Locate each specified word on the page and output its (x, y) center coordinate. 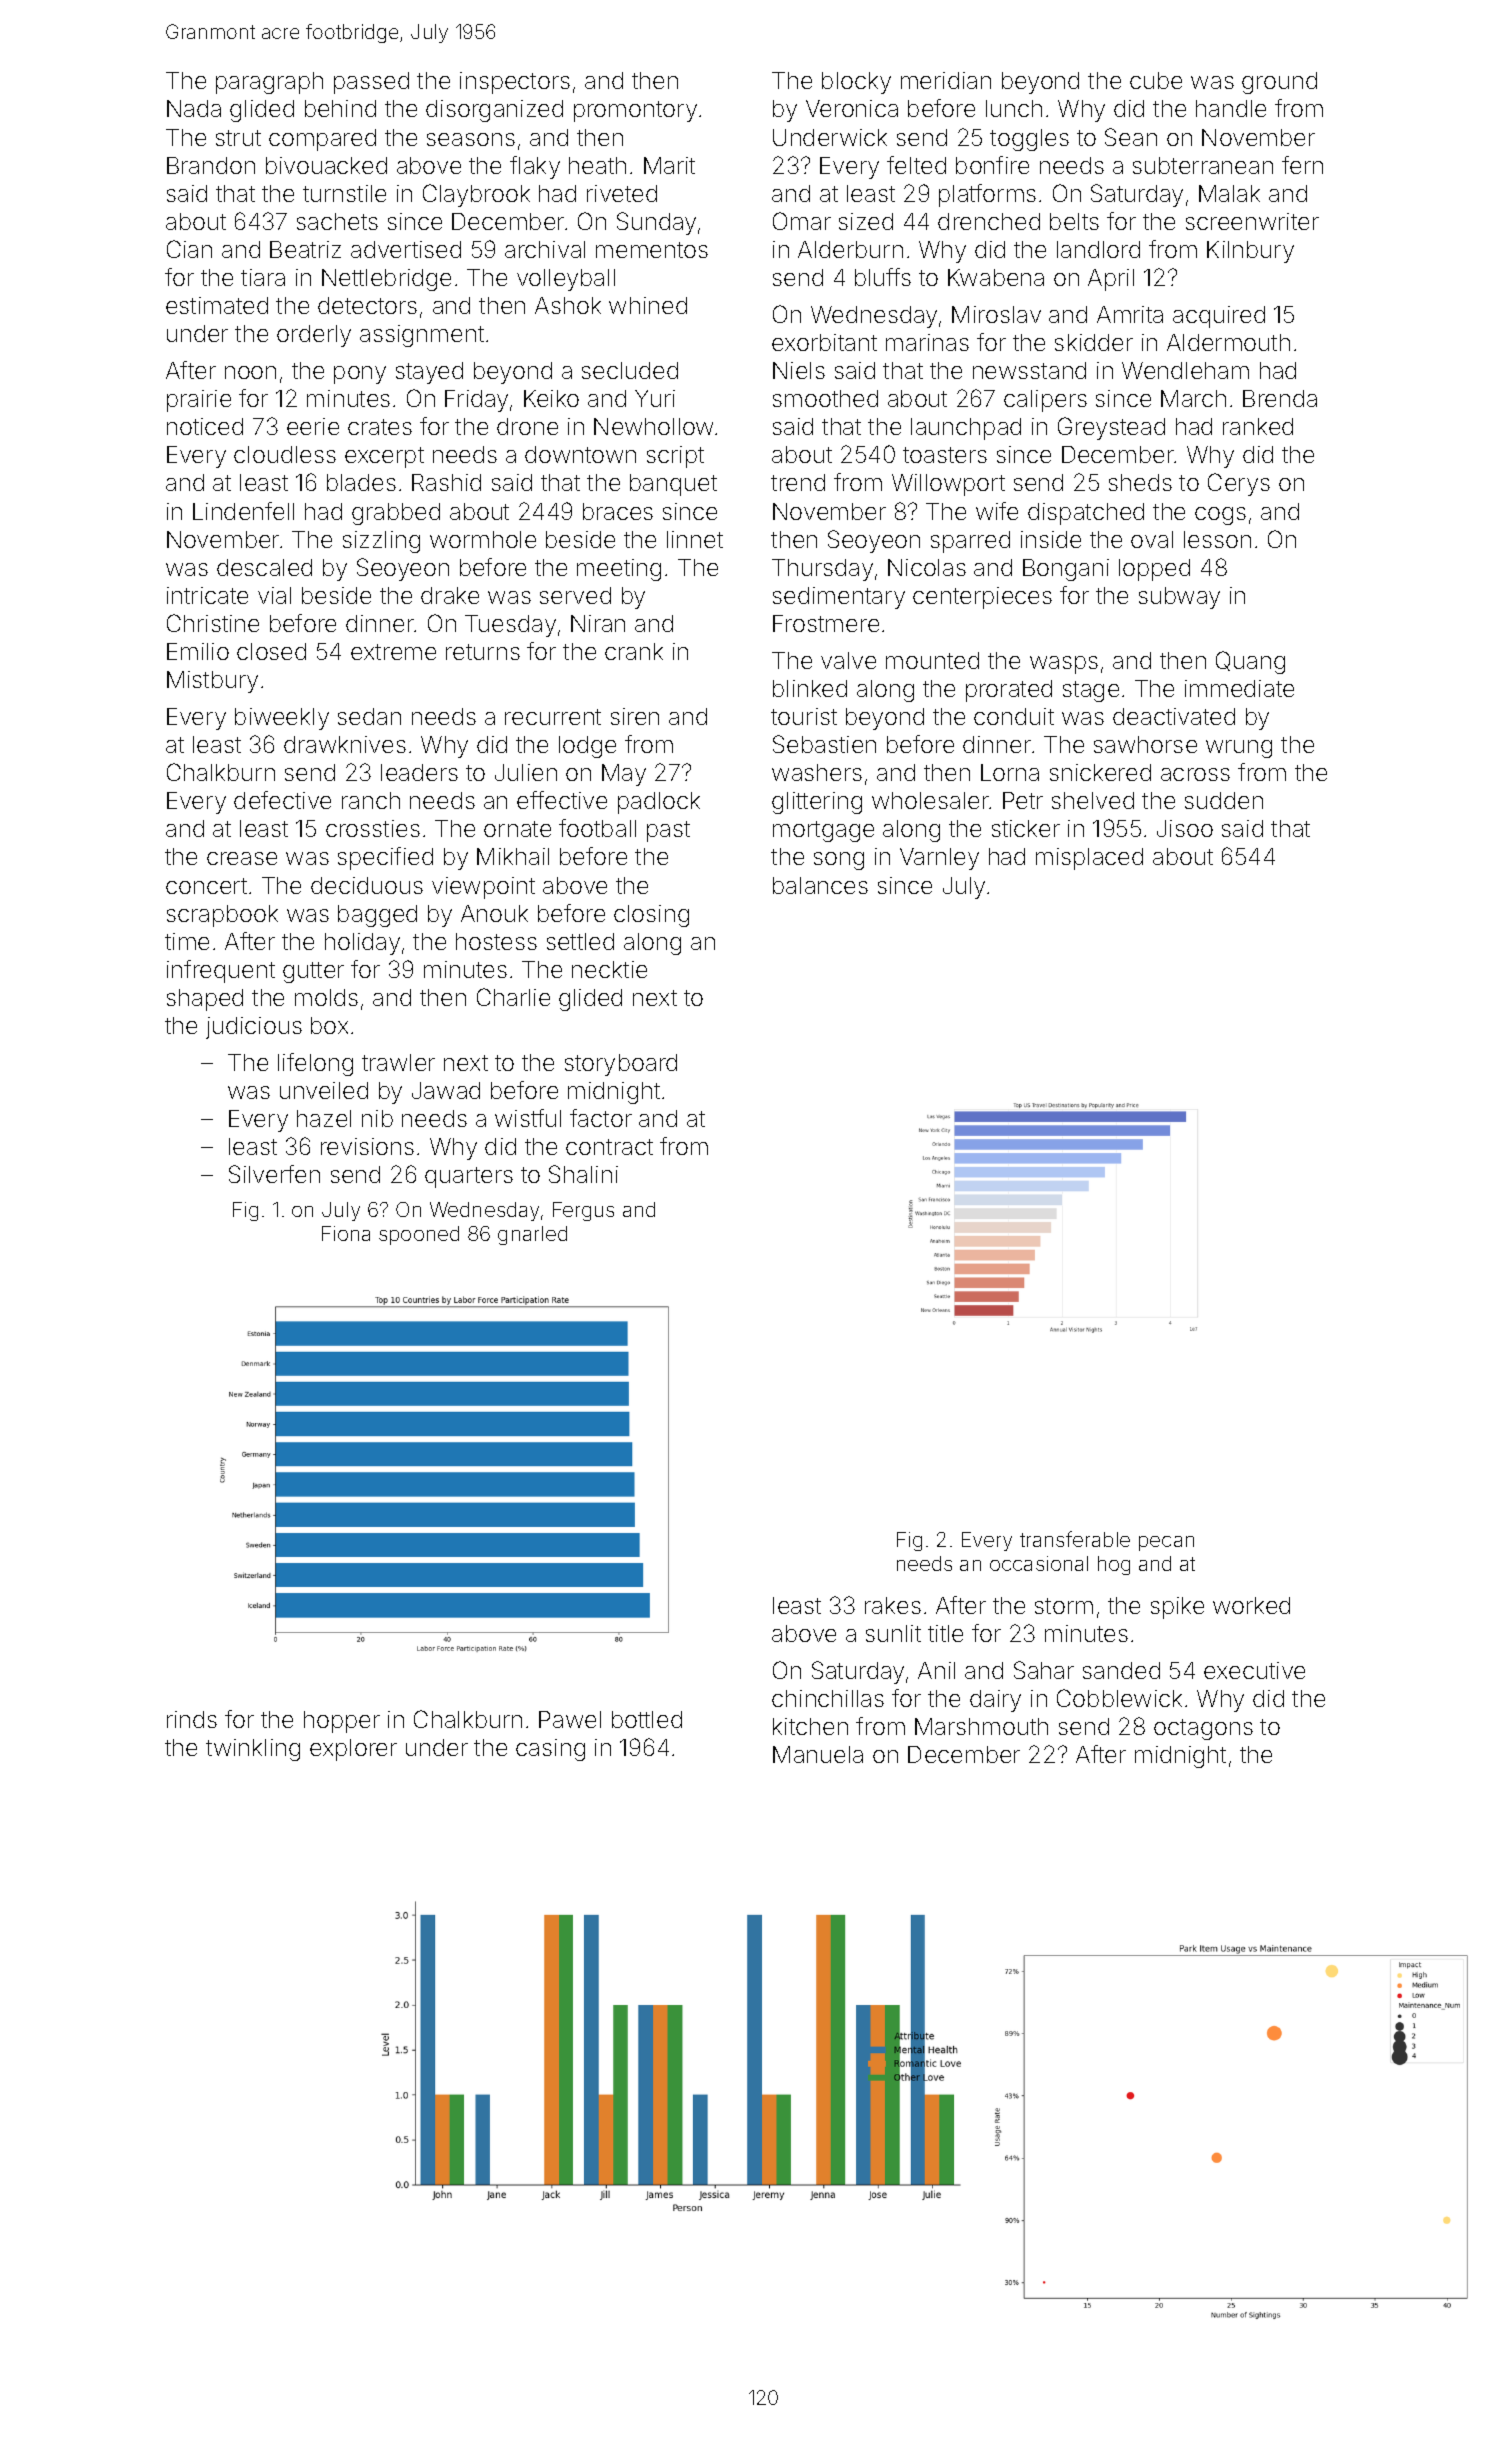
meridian (946, 80)
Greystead (1111, 428)
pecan (1166, 1543)
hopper (342, 1722)
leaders (419, 772)
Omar (802, 221)
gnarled (532, 1235)
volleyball (566, 280)
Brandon (211, 165)
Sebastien (824, 744)
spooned (419, 1235)
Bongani (1066, 570)
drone (527, 426)
